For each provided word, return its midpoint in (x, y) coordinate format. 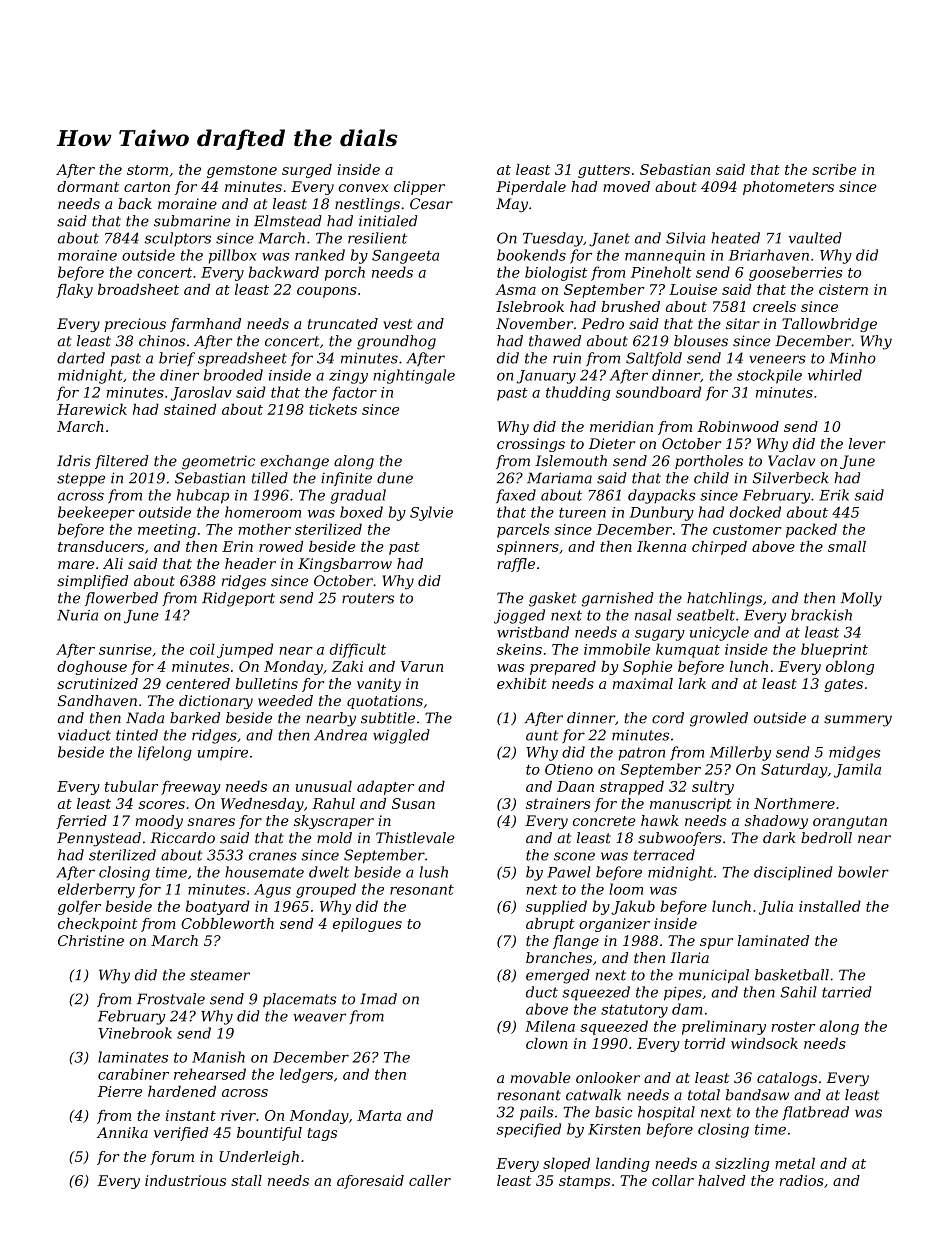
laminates (133, 1057)
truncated (343, 323)
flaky (74, 291)
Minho (852, 358)
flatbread (815, 1113)
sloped (566, 1165)
